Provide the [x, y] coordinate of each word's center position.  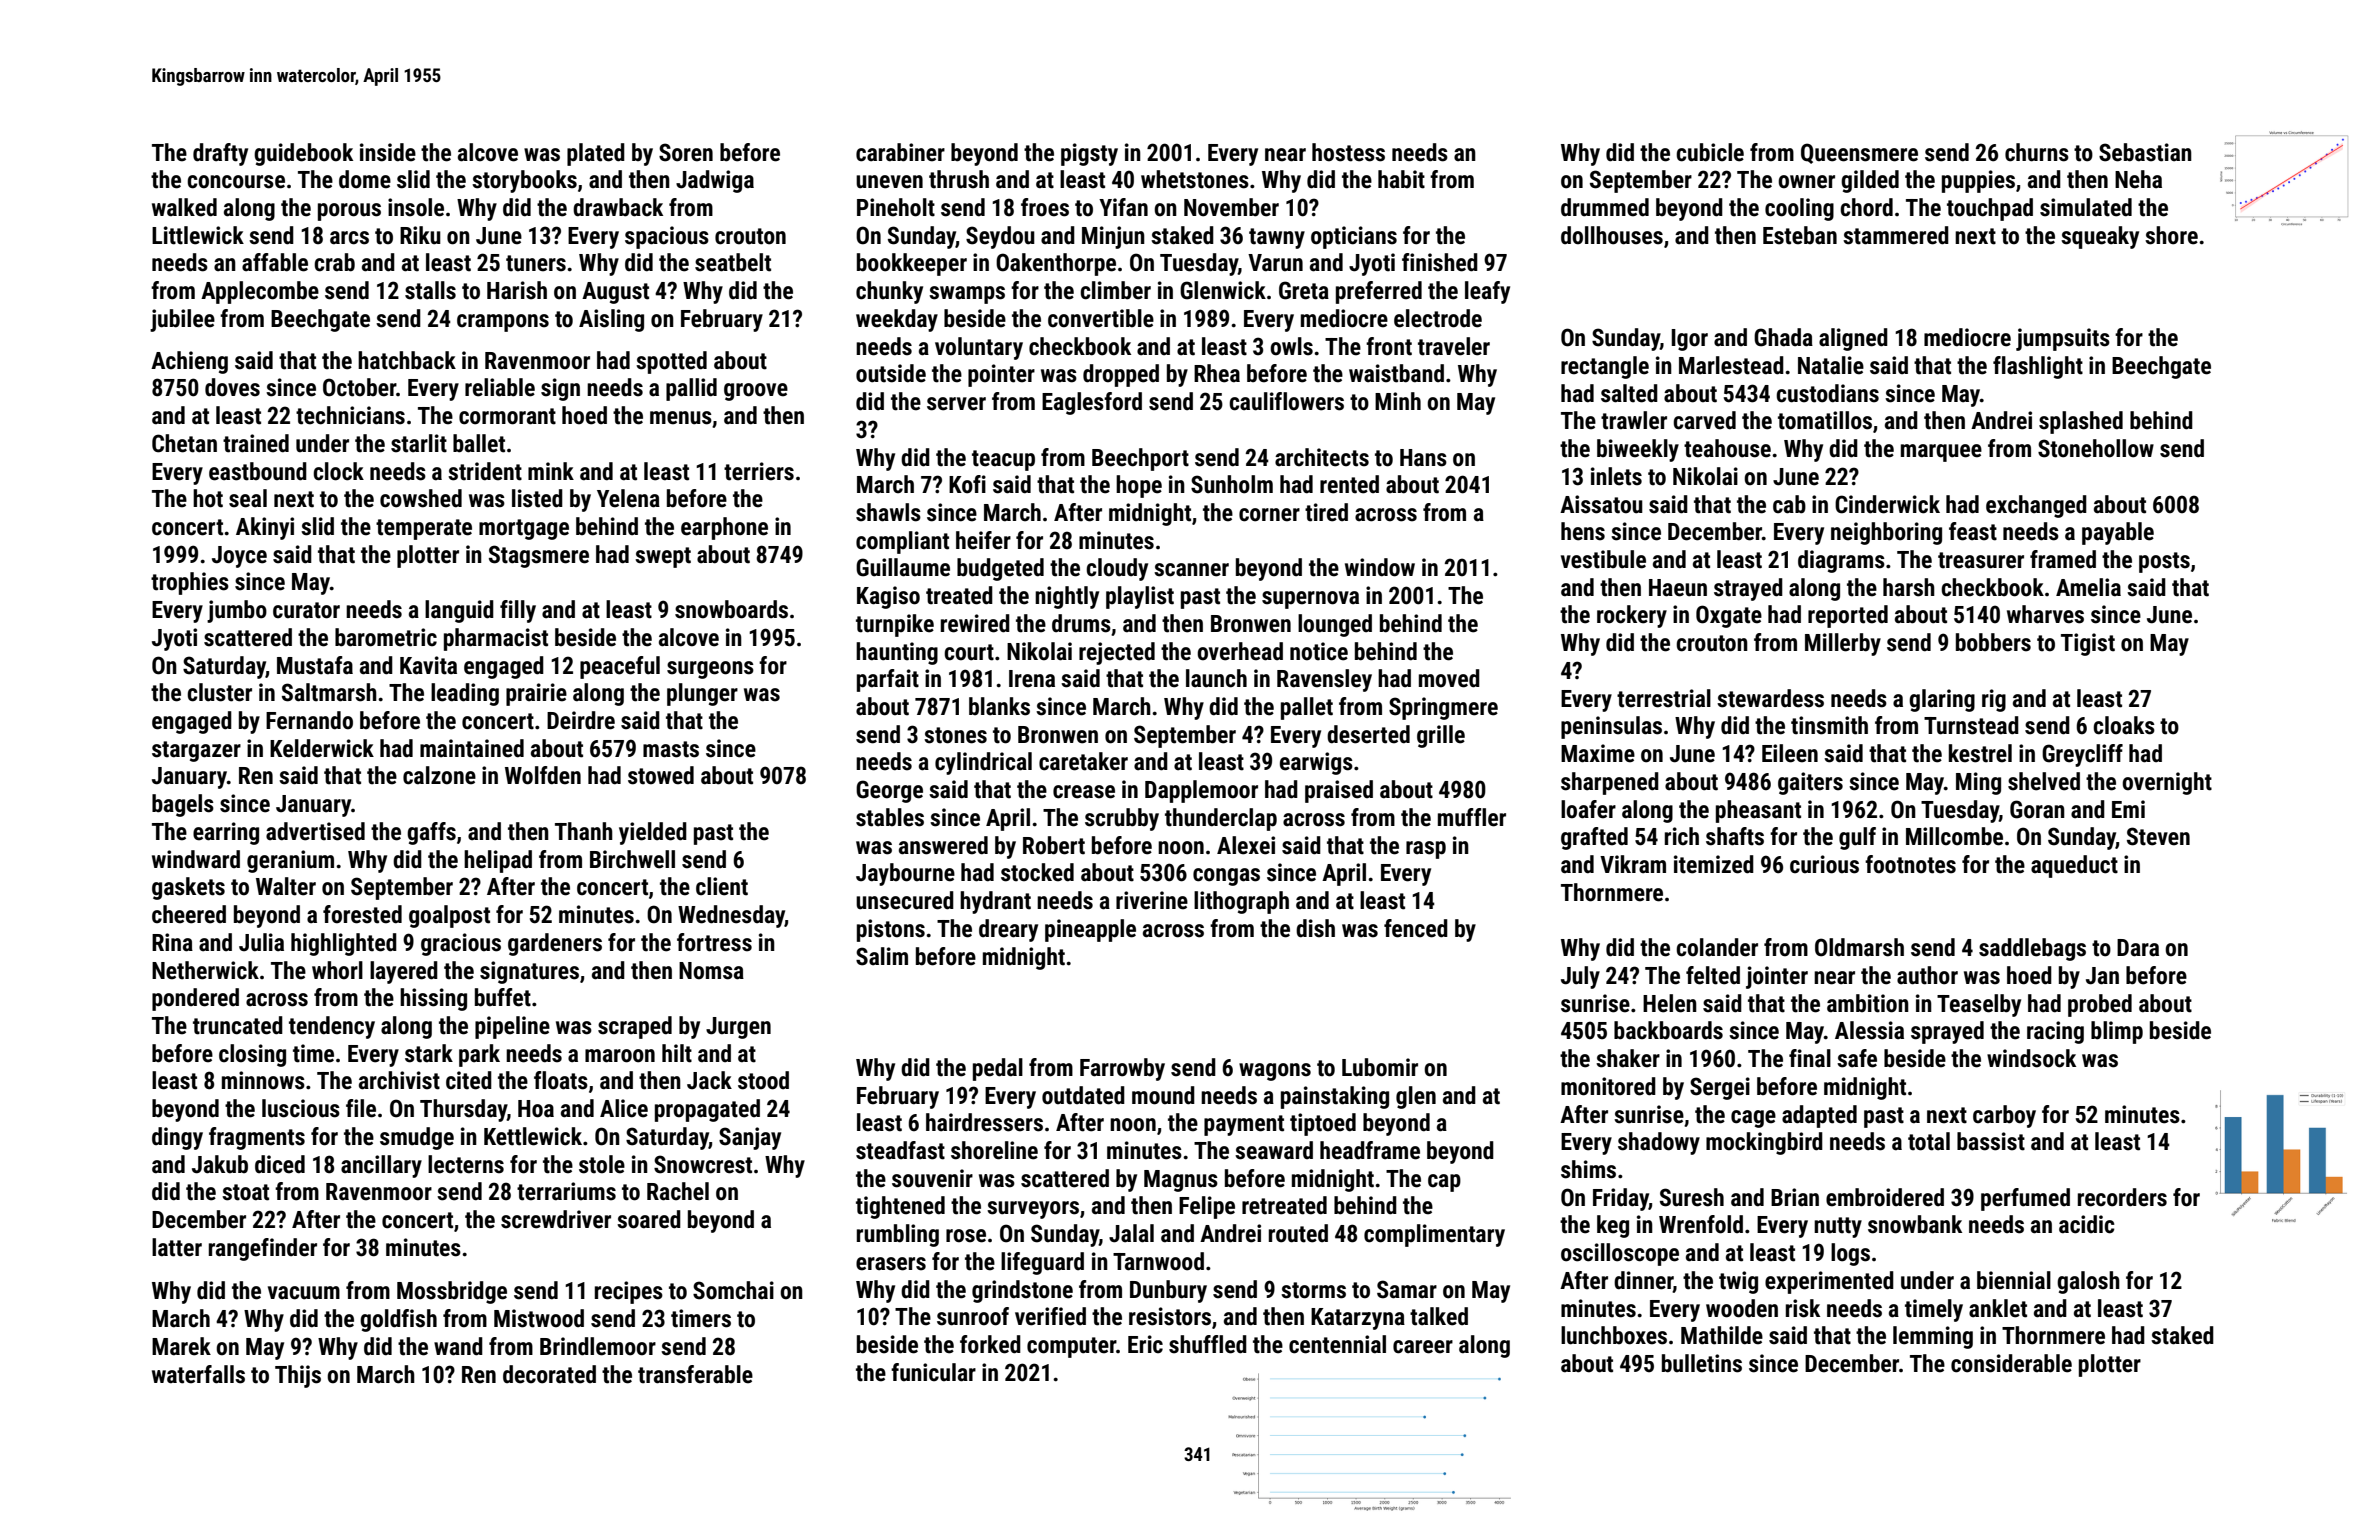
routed [1298, 1233]
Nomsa [711, 971]
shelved [2044, 781]
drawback [618, 207]
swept [663, 557]
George [889, 791]
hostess [1348, 152]
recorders [2122, 1197]
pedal [998, 1069]
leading [465, 694]
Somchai [733, 1290]
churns [2037, 152]
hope [1139, 486]
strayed [1748, 589]
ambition [1868, 1003]
